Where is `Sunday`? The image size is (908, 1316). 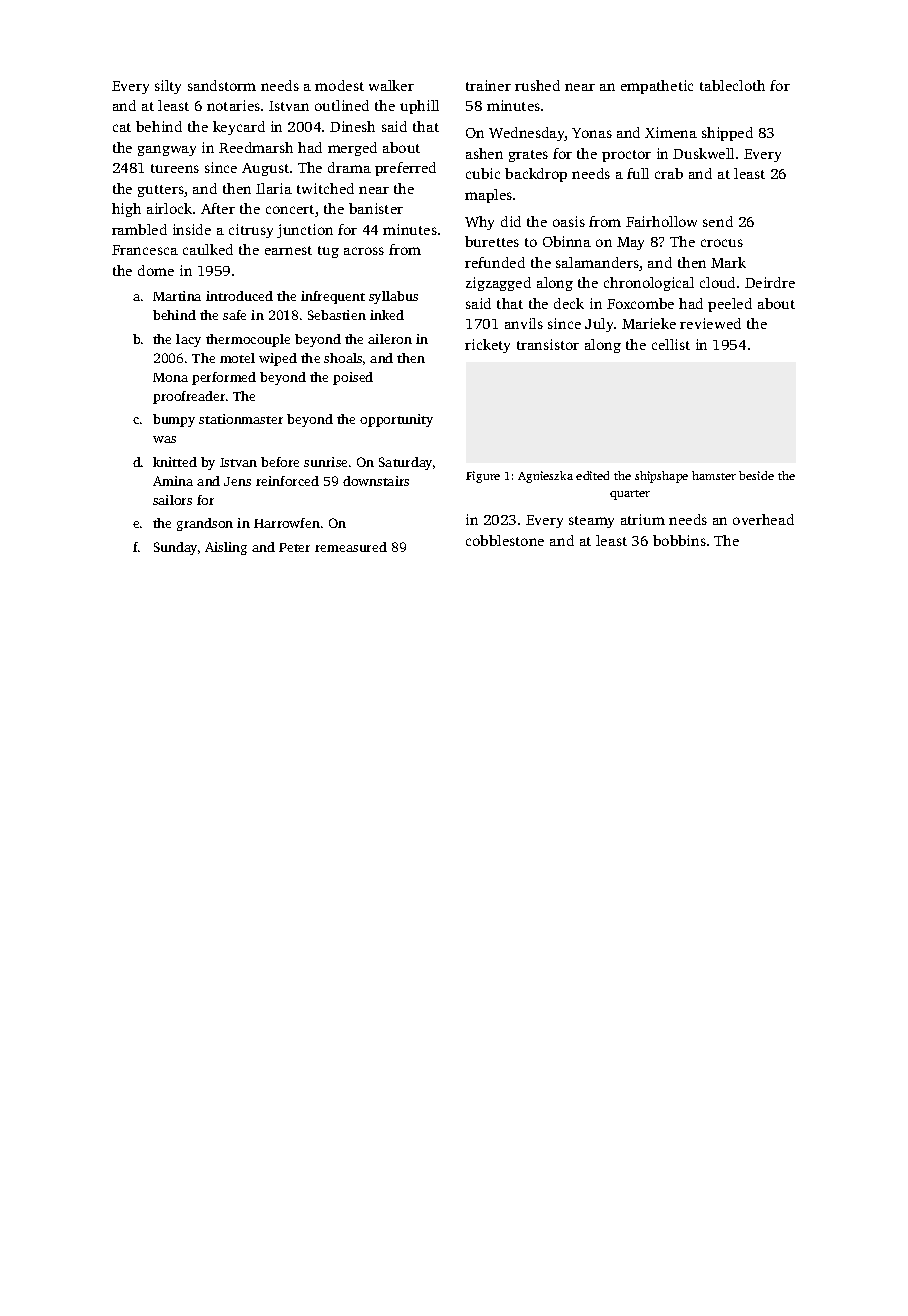
Sunday is located at coordinates (175, 548).
